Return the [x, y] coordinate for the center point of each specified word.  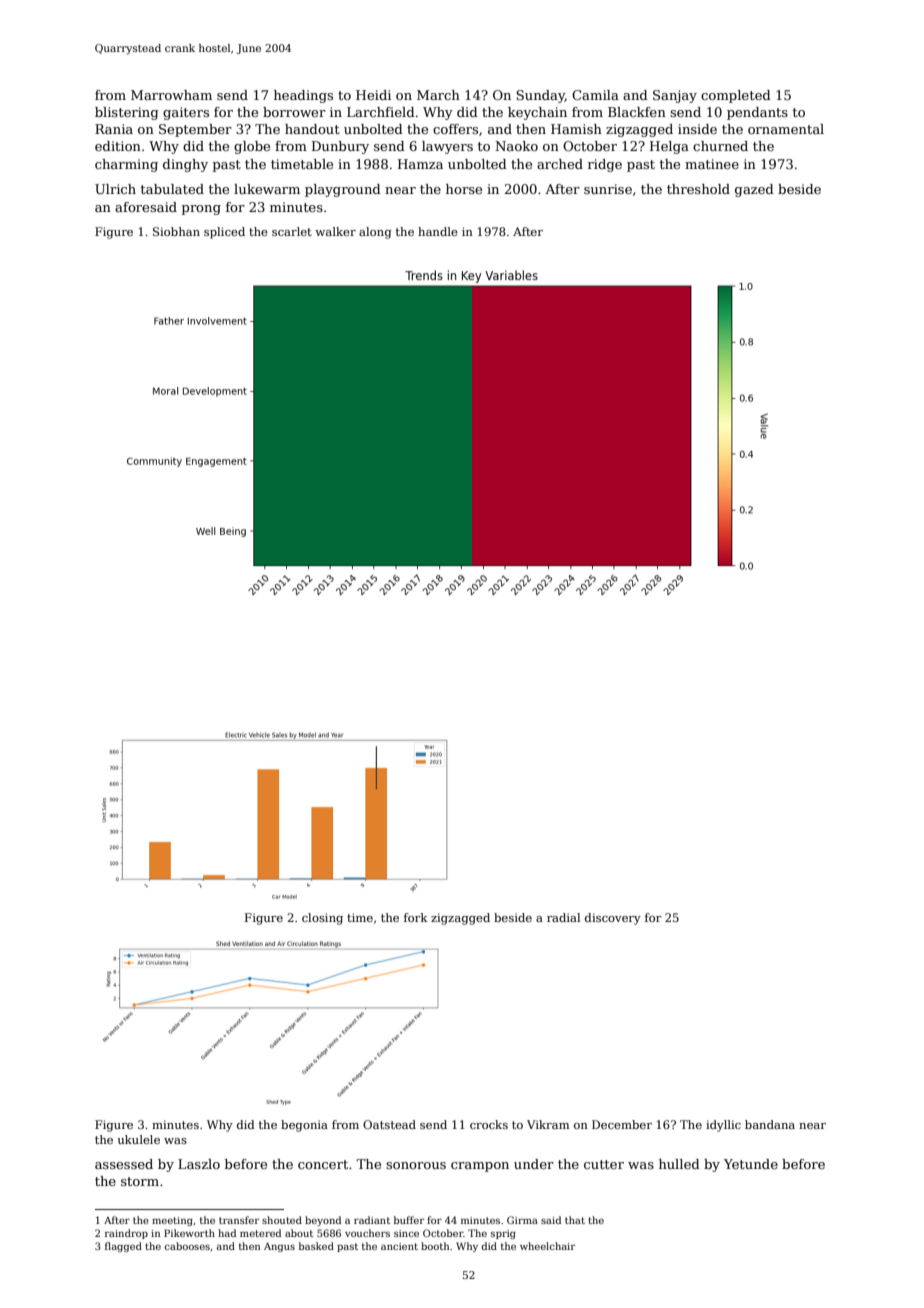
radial [563, 917]
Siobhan [176, 231]
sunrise [608, 189]
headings [303, 96]
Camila [595, 95]
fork [416, 917]
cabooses [187, 1246]
